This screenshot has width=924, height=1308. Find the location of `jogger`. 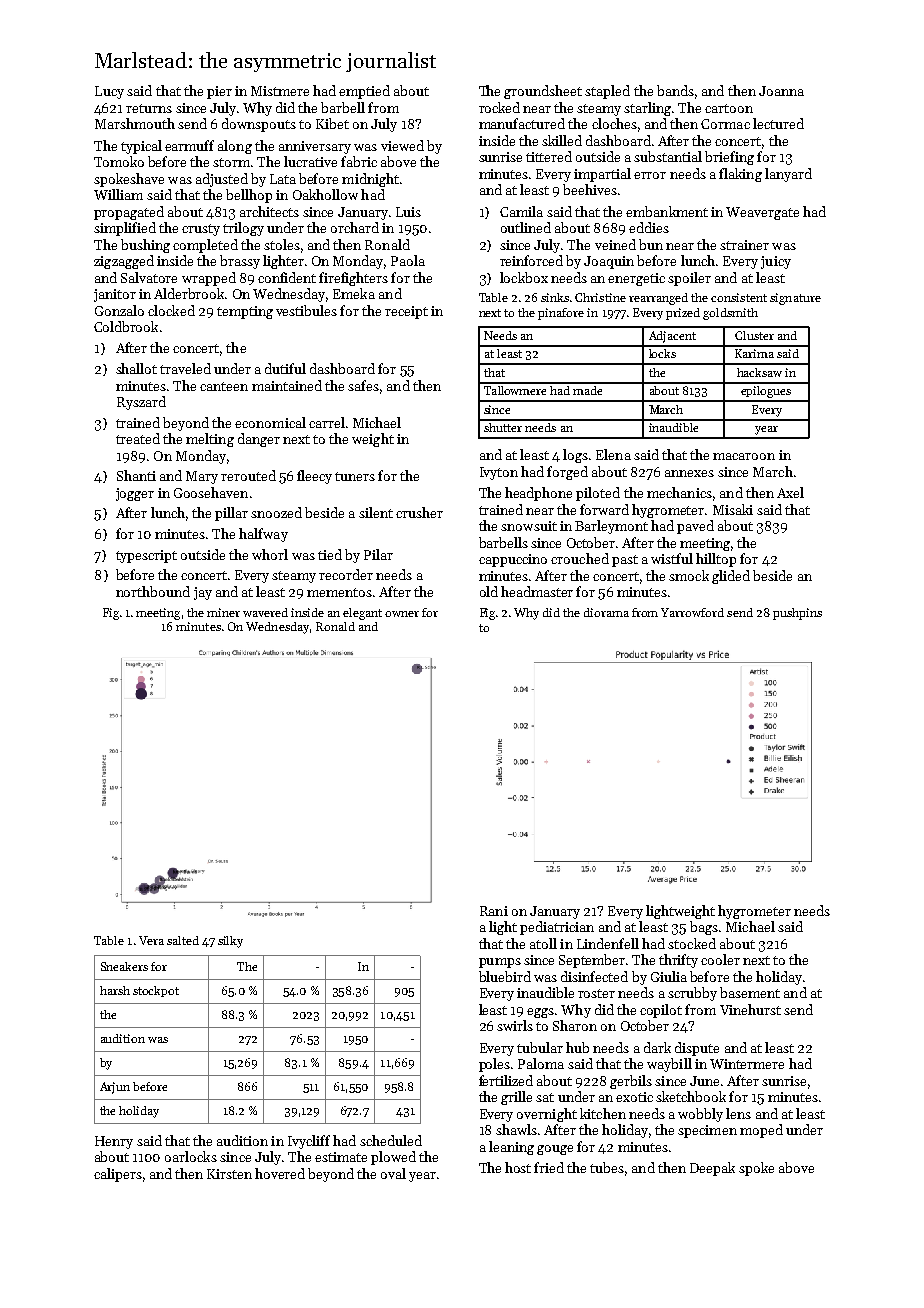

jogger is located at coordinates (135, 494).
